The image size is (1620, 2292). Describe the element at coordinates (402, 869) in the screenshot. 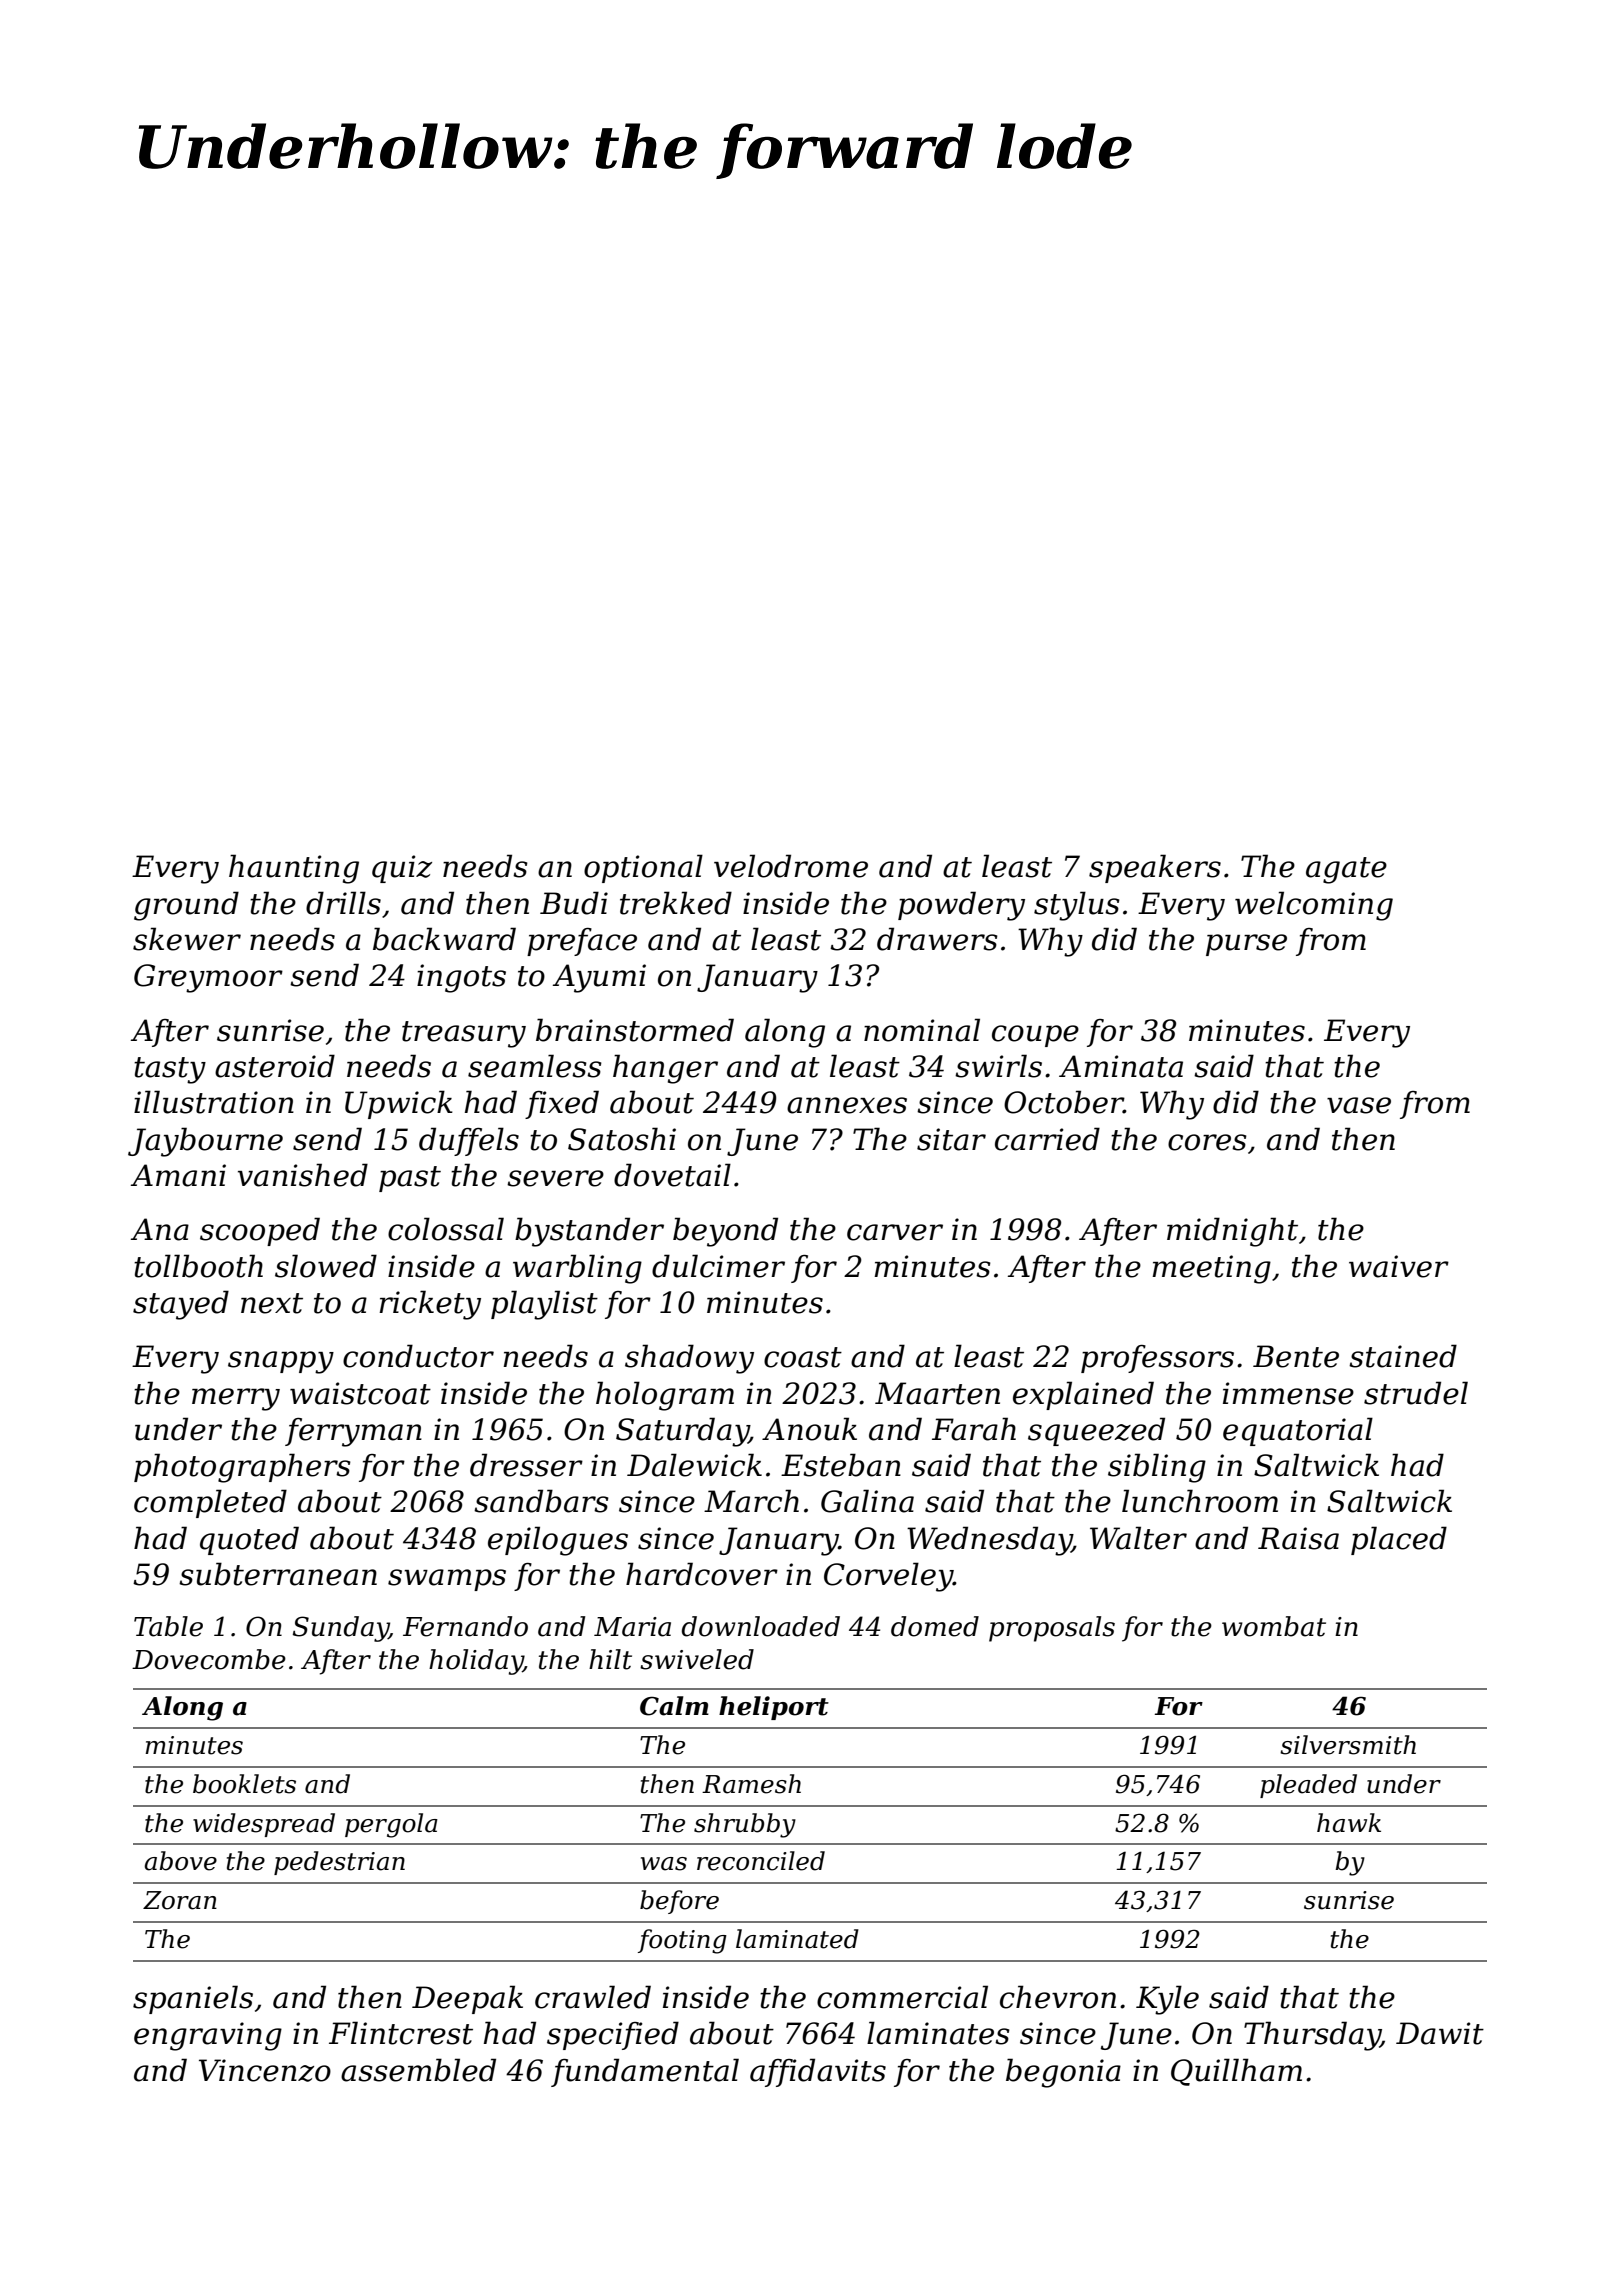

I see `quiz` at that location.
